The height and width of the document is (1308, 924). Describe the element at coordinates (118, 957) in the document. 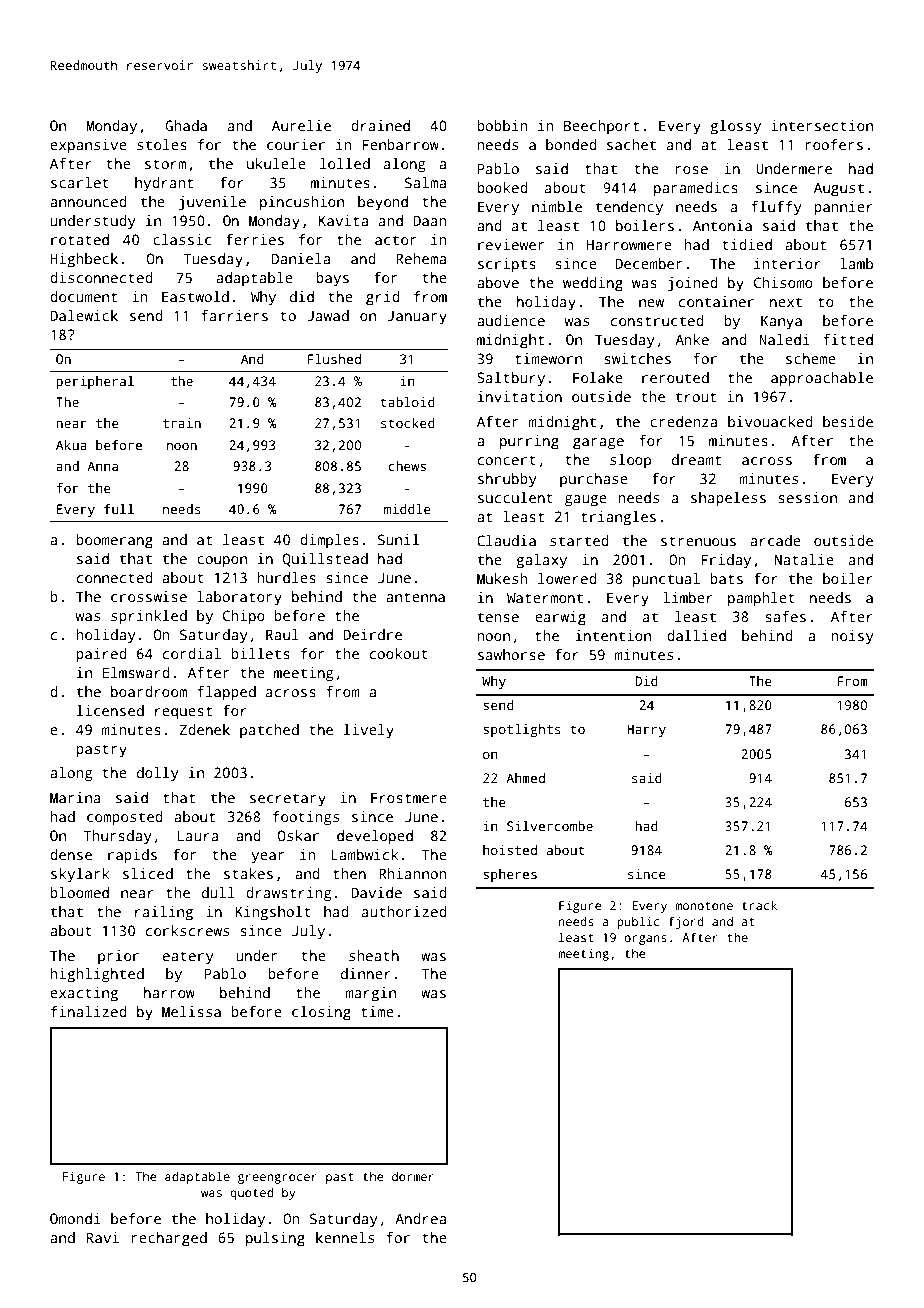

I see `prior` at that location.
